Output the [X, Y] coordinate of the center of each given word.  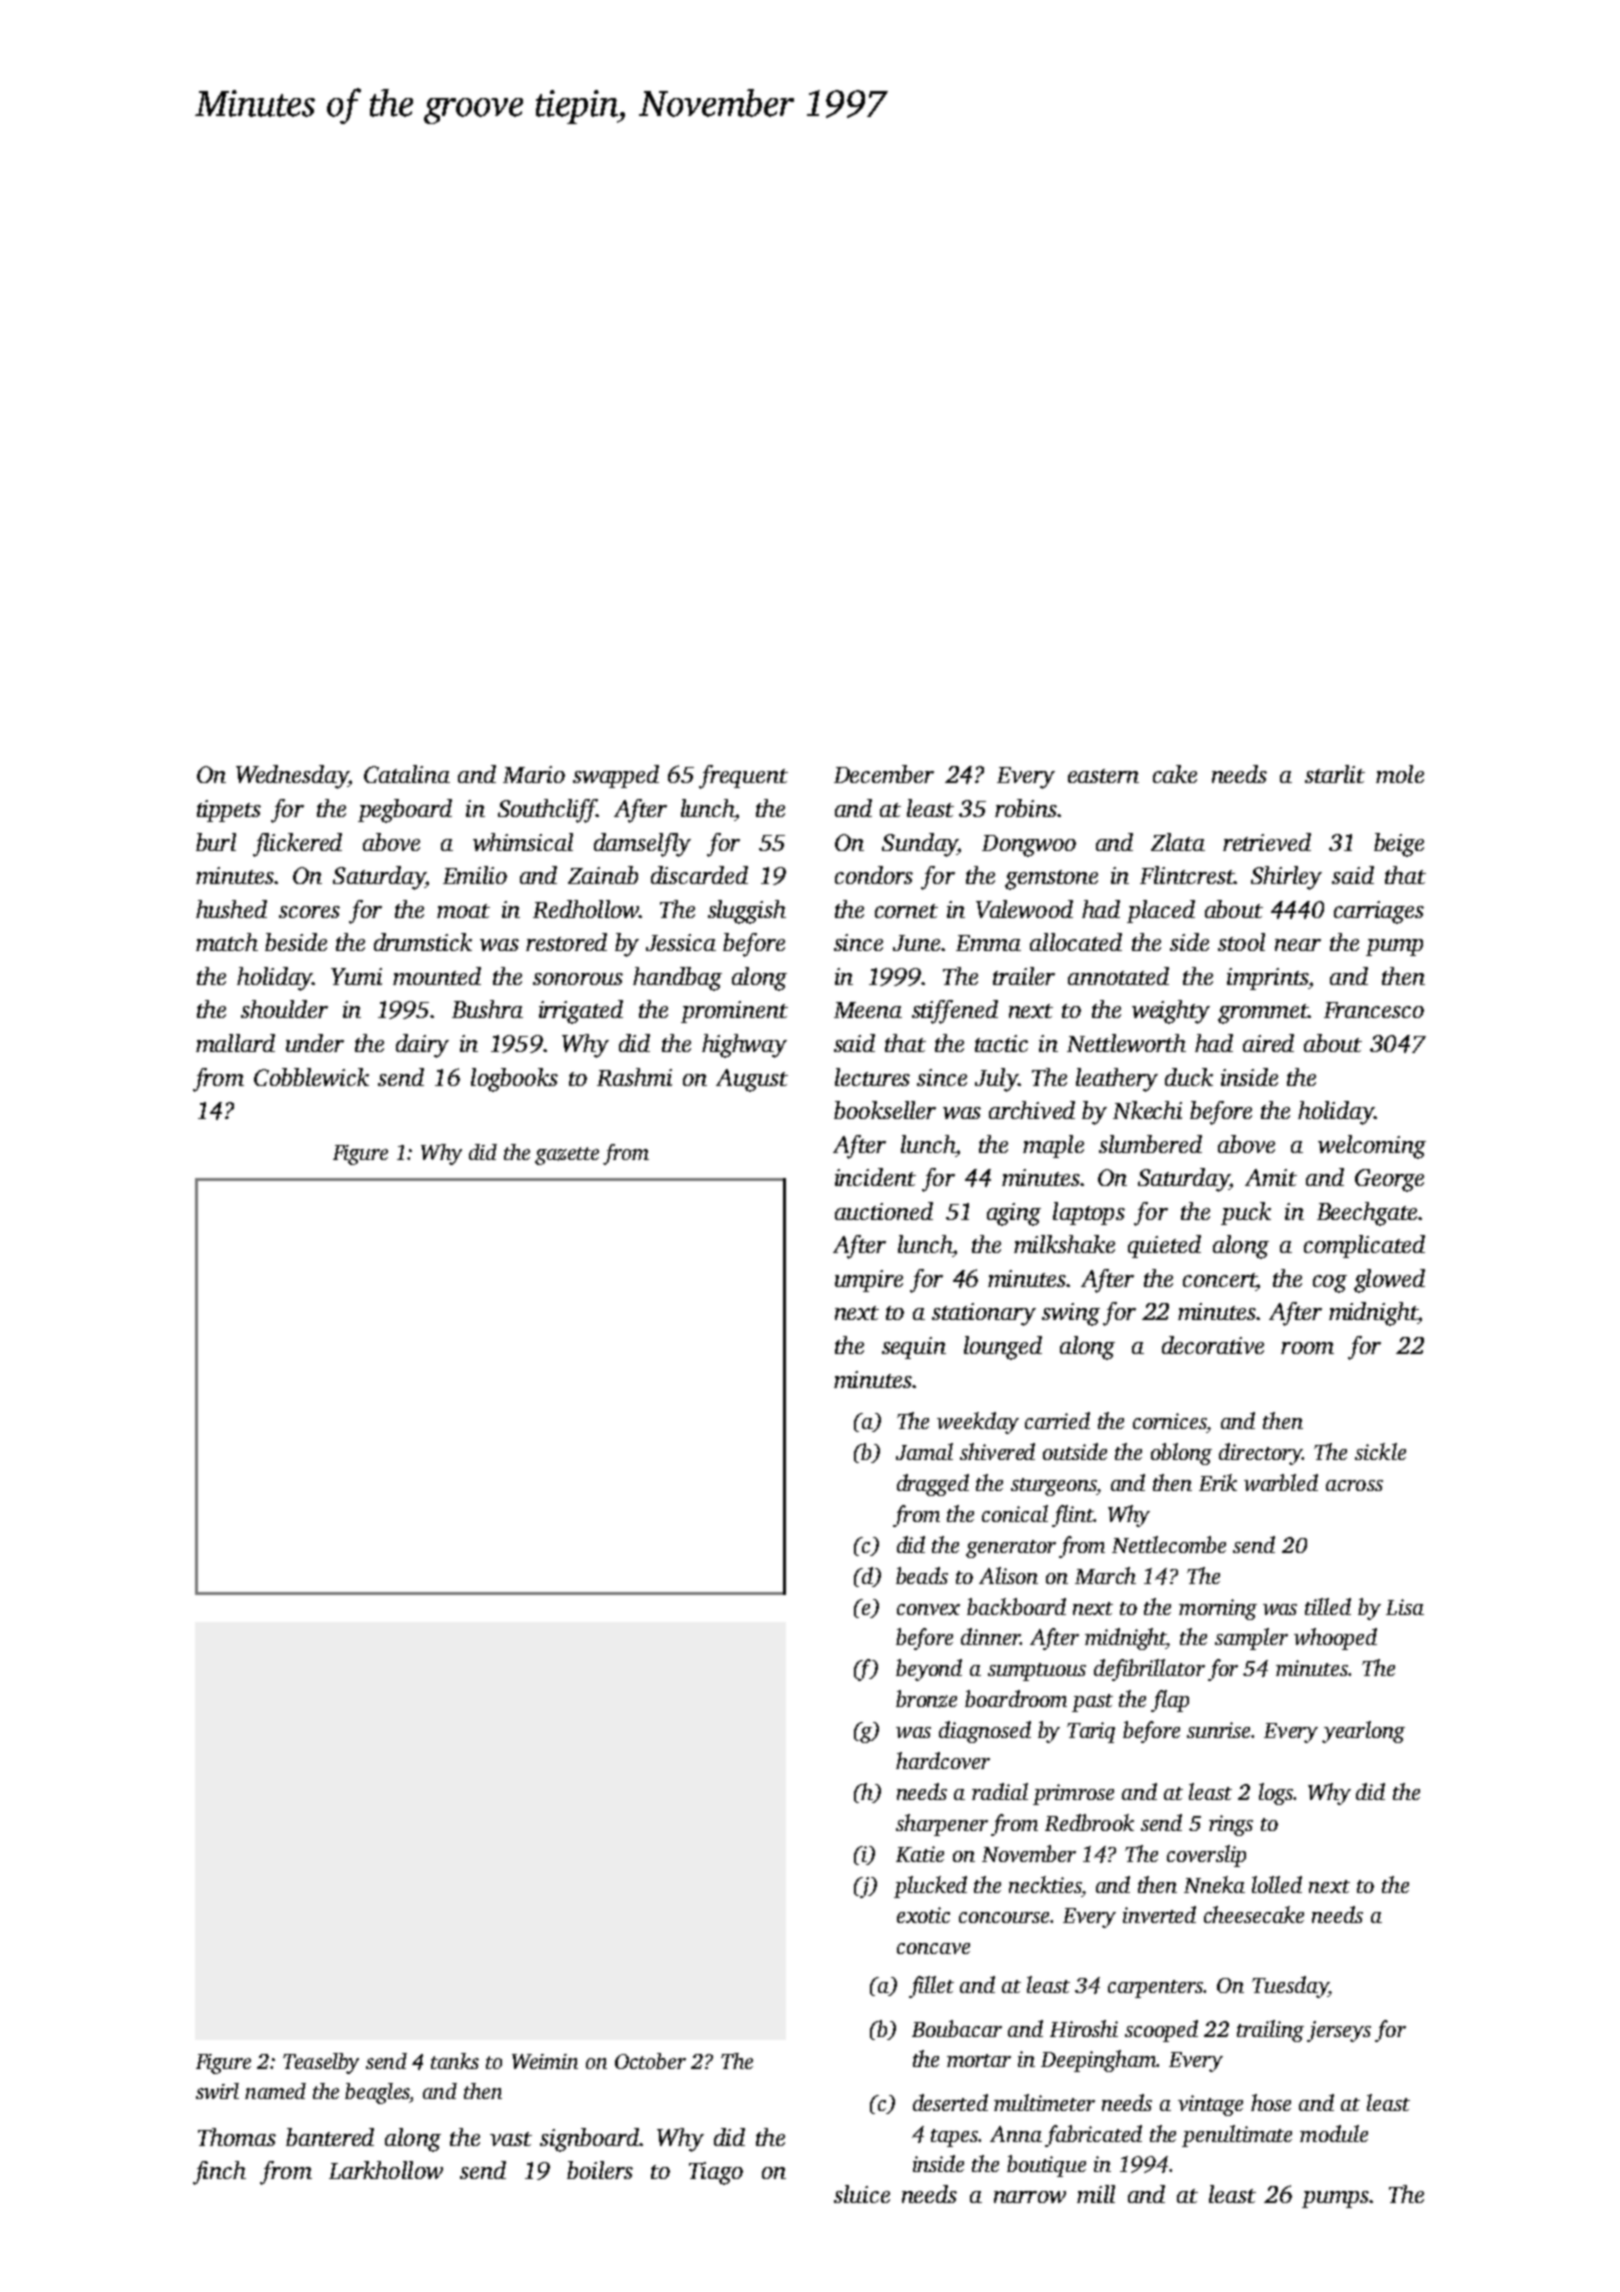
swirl [217, 2091]
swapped [616, 776]
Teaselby [321, 2063]
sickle [1380, 1451]
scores [309, 912]
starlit [1335, 774]
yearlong [1363, 1732]
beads [922, 1575]
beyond [929, 1670]
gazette [567, 1156]
